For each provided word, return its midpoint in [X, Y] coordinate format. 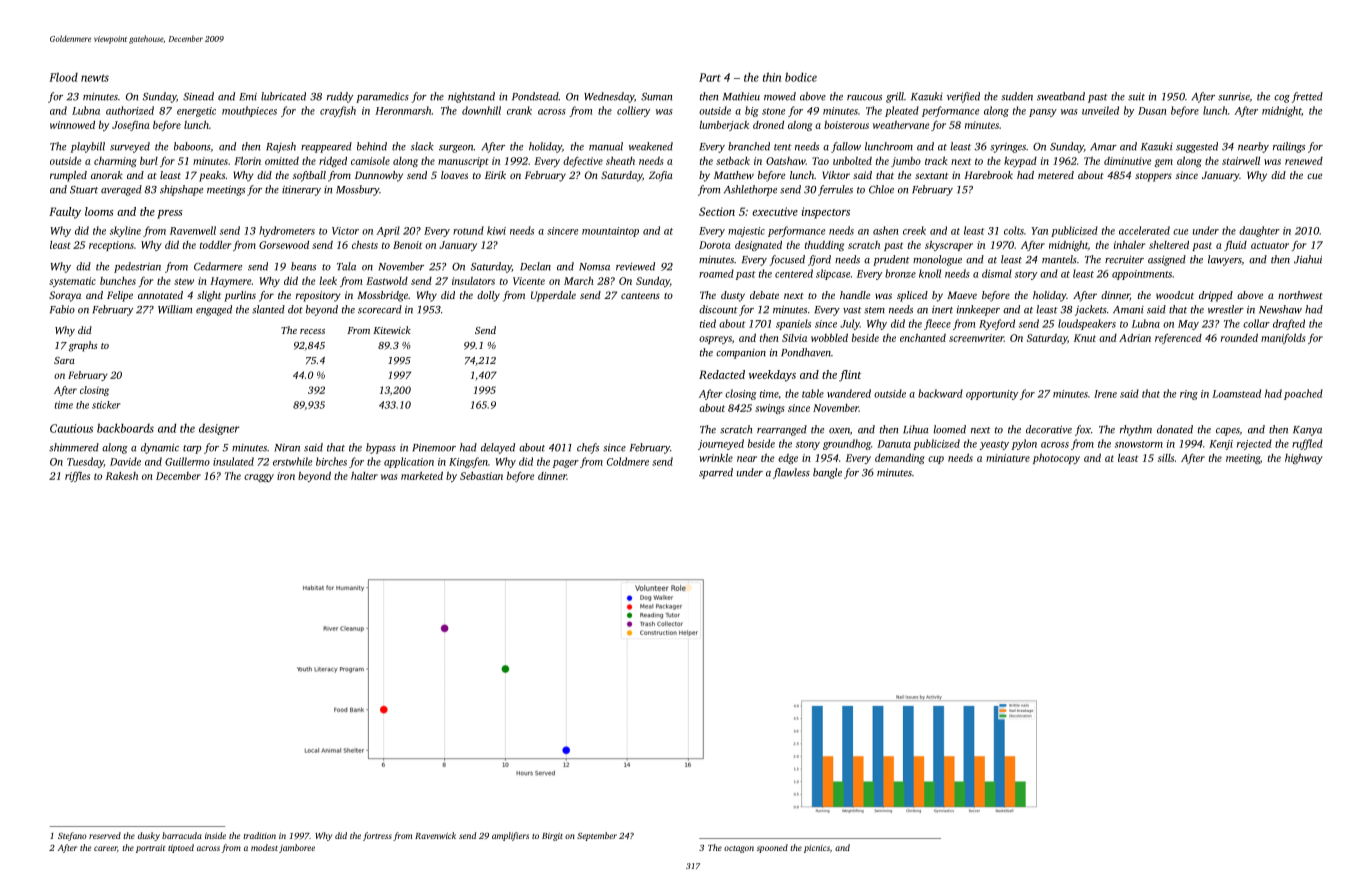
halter [364, 476]
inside [215, 835]
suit [1136, 96]
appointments [1142, 275]
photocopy [1056, 459]
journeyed [721, 444]
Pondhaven [806, 352]
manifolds [1283, 338]
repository [318, 296]
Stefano [72, 836]
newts [95, 78]
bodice [801, 77]
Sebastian [481, 476]
